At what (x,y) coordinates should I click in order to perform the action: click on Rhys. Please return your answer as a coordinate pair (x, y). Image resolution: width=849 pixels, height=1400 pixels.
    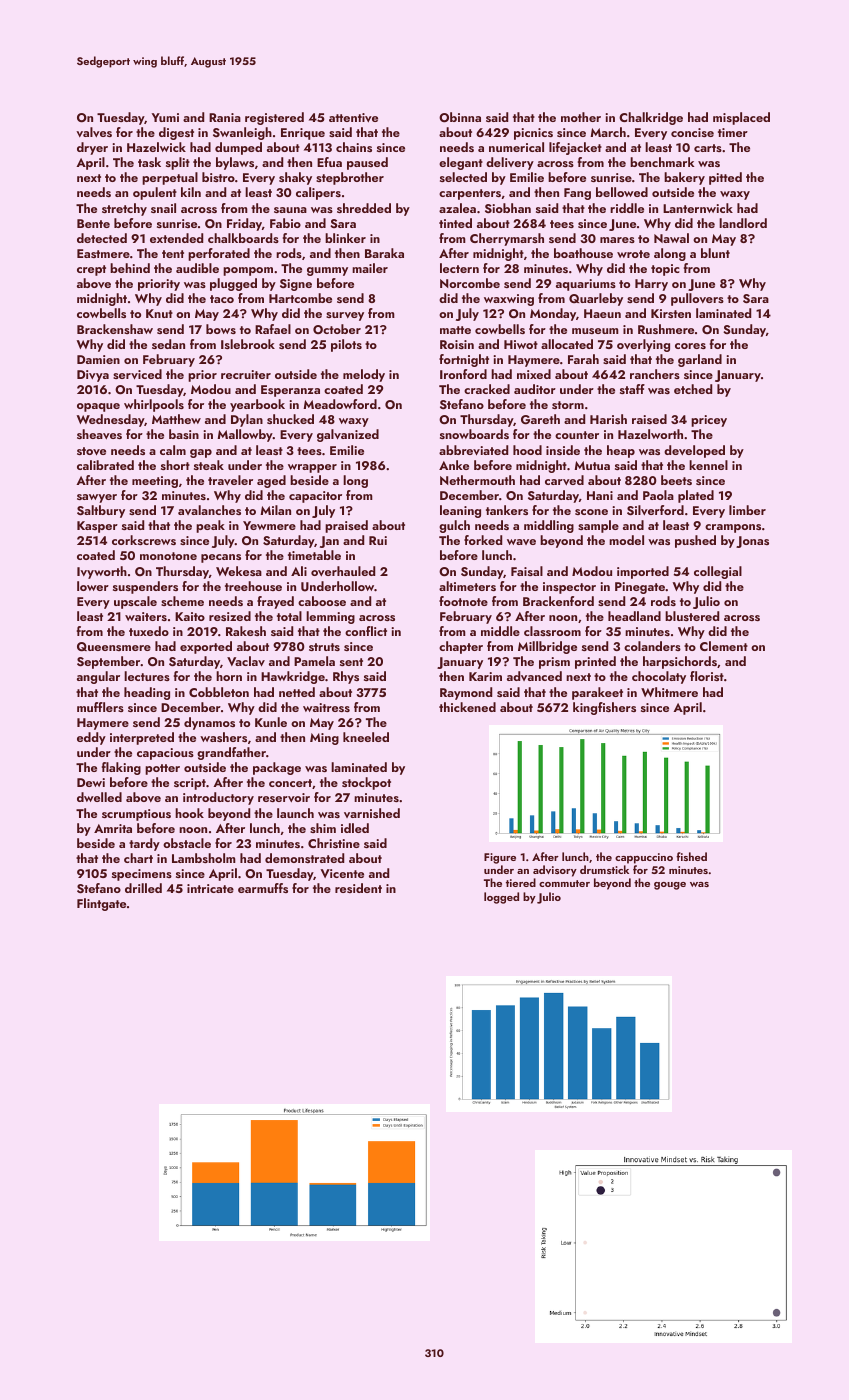
    Looking at the image, I should click on (346, 677).
